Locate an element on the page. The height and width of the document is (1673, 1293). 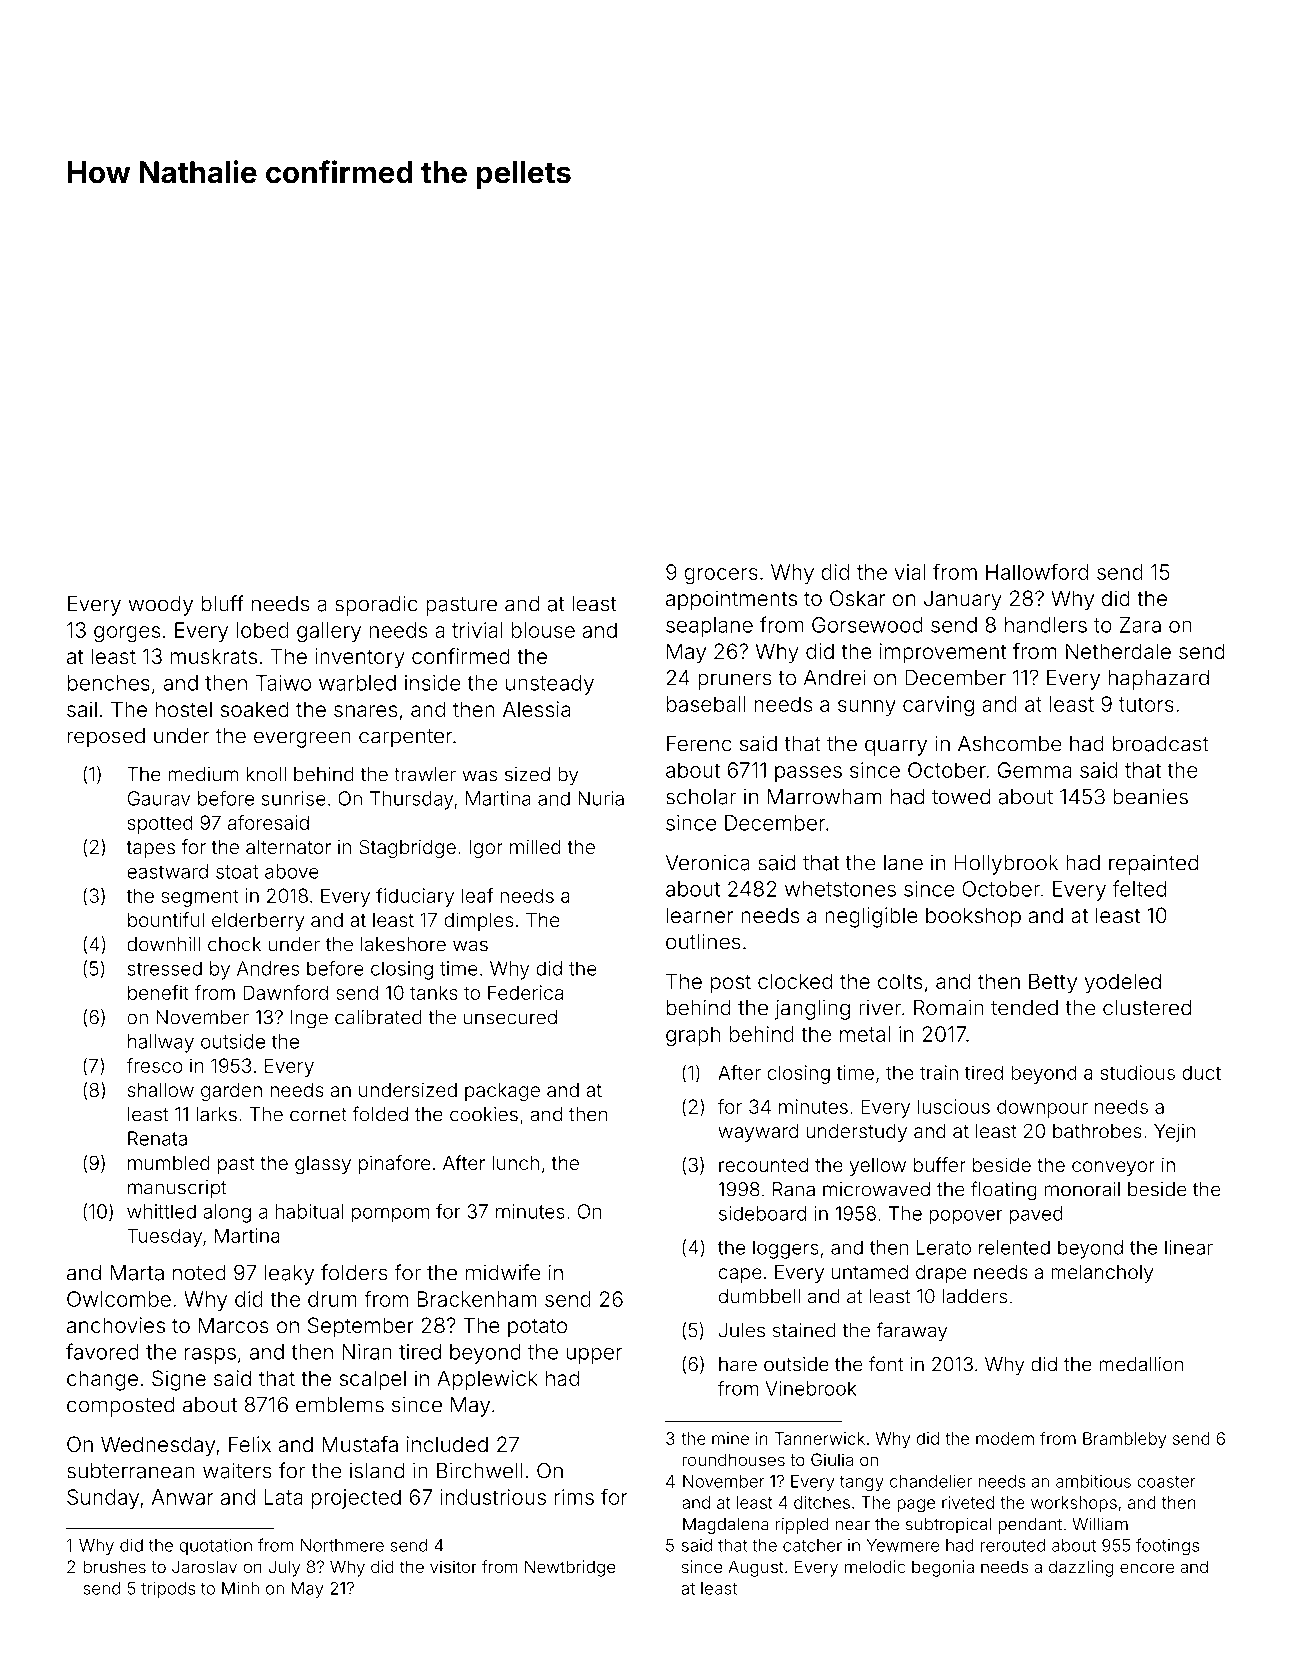
benches is located at coordinates (109, 683).
